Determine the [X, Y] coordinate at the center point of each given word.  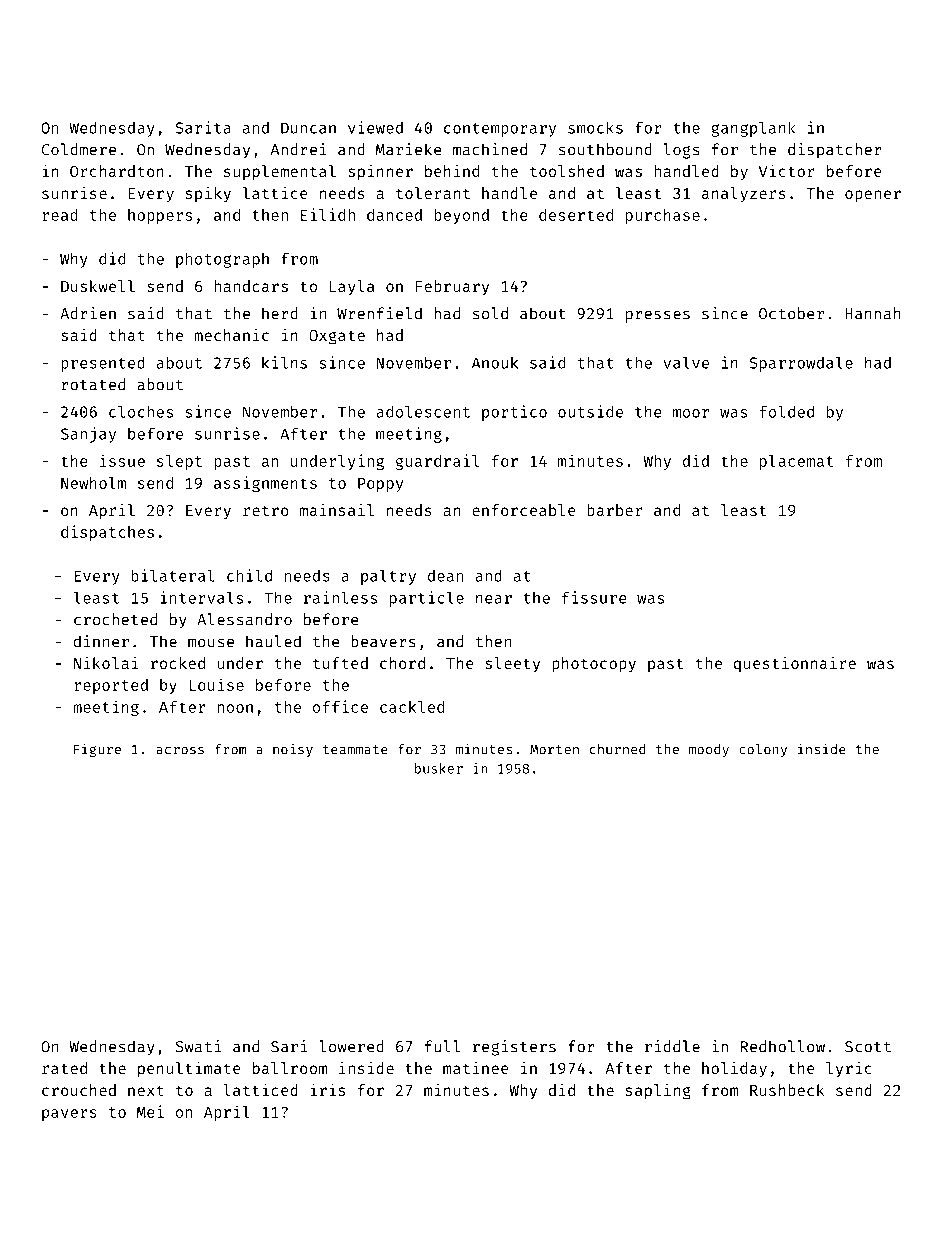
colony [763, 750]
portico [514, 413]
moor [691, 413]
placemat [796, 462]
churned [617, 749]
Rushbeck [787, 1090]
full [442, 1046]
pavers [69, 1115]
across [180, 751]
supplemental [280, 173]
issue [122, 460]
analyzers [744, 194]
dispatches [107, 533]
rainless [340, 597]
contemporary [500, 130]
